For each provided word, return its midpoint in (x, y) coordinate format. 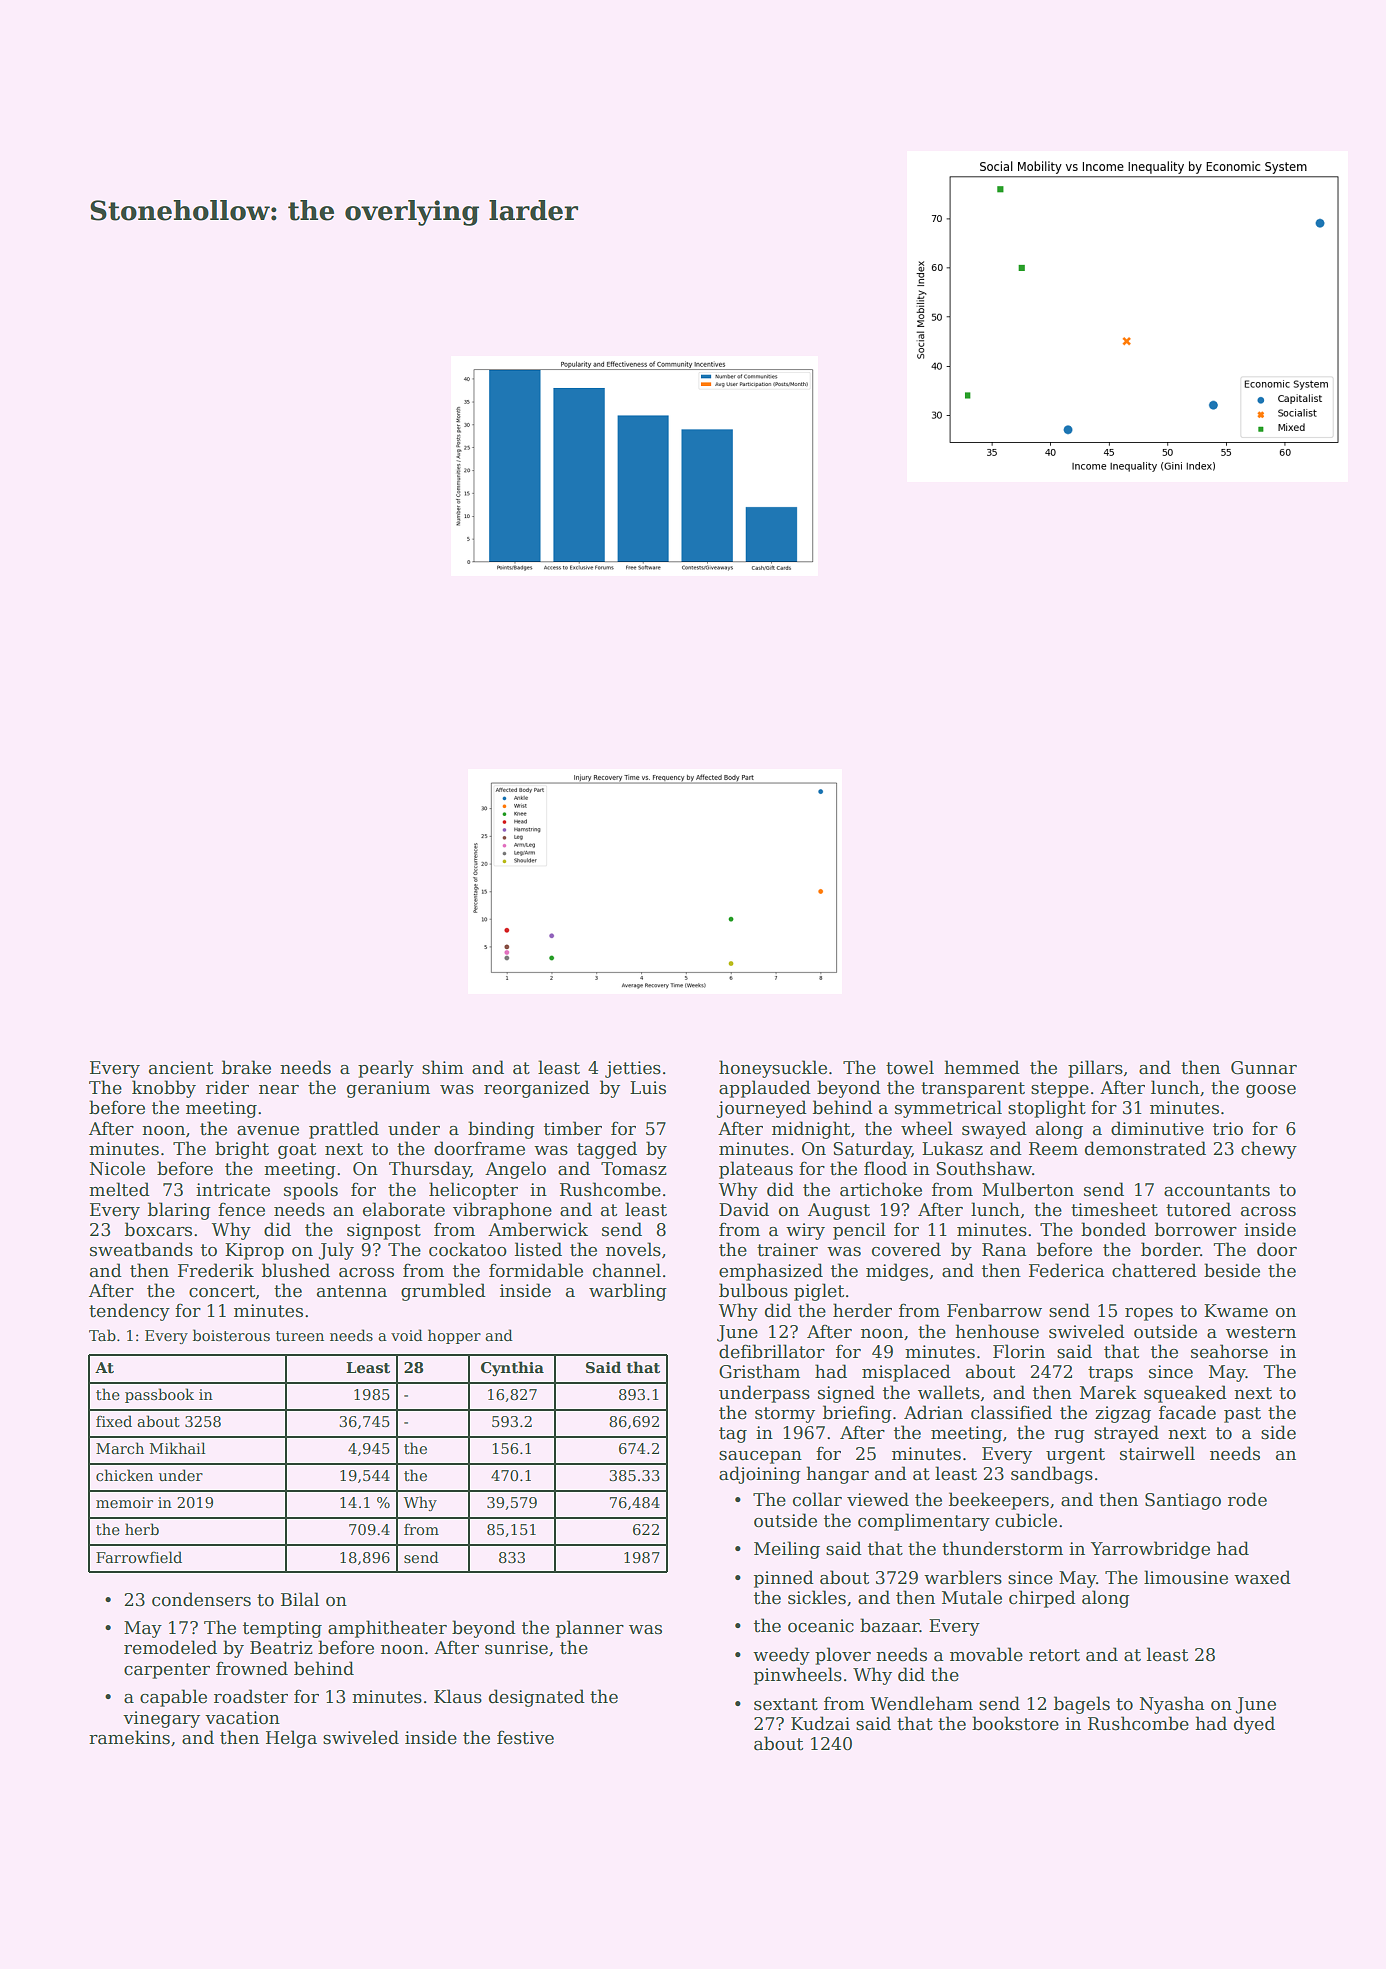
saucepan (760, 1457)
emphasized (771, 1272)
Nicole (117, 1168)
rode (1247, 1499)
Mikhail (177, 1448)
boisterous (231, 1335)
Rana (1004, 1250)
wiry (805, 1231)
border (1170, 1249)
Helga (291, 1739)
